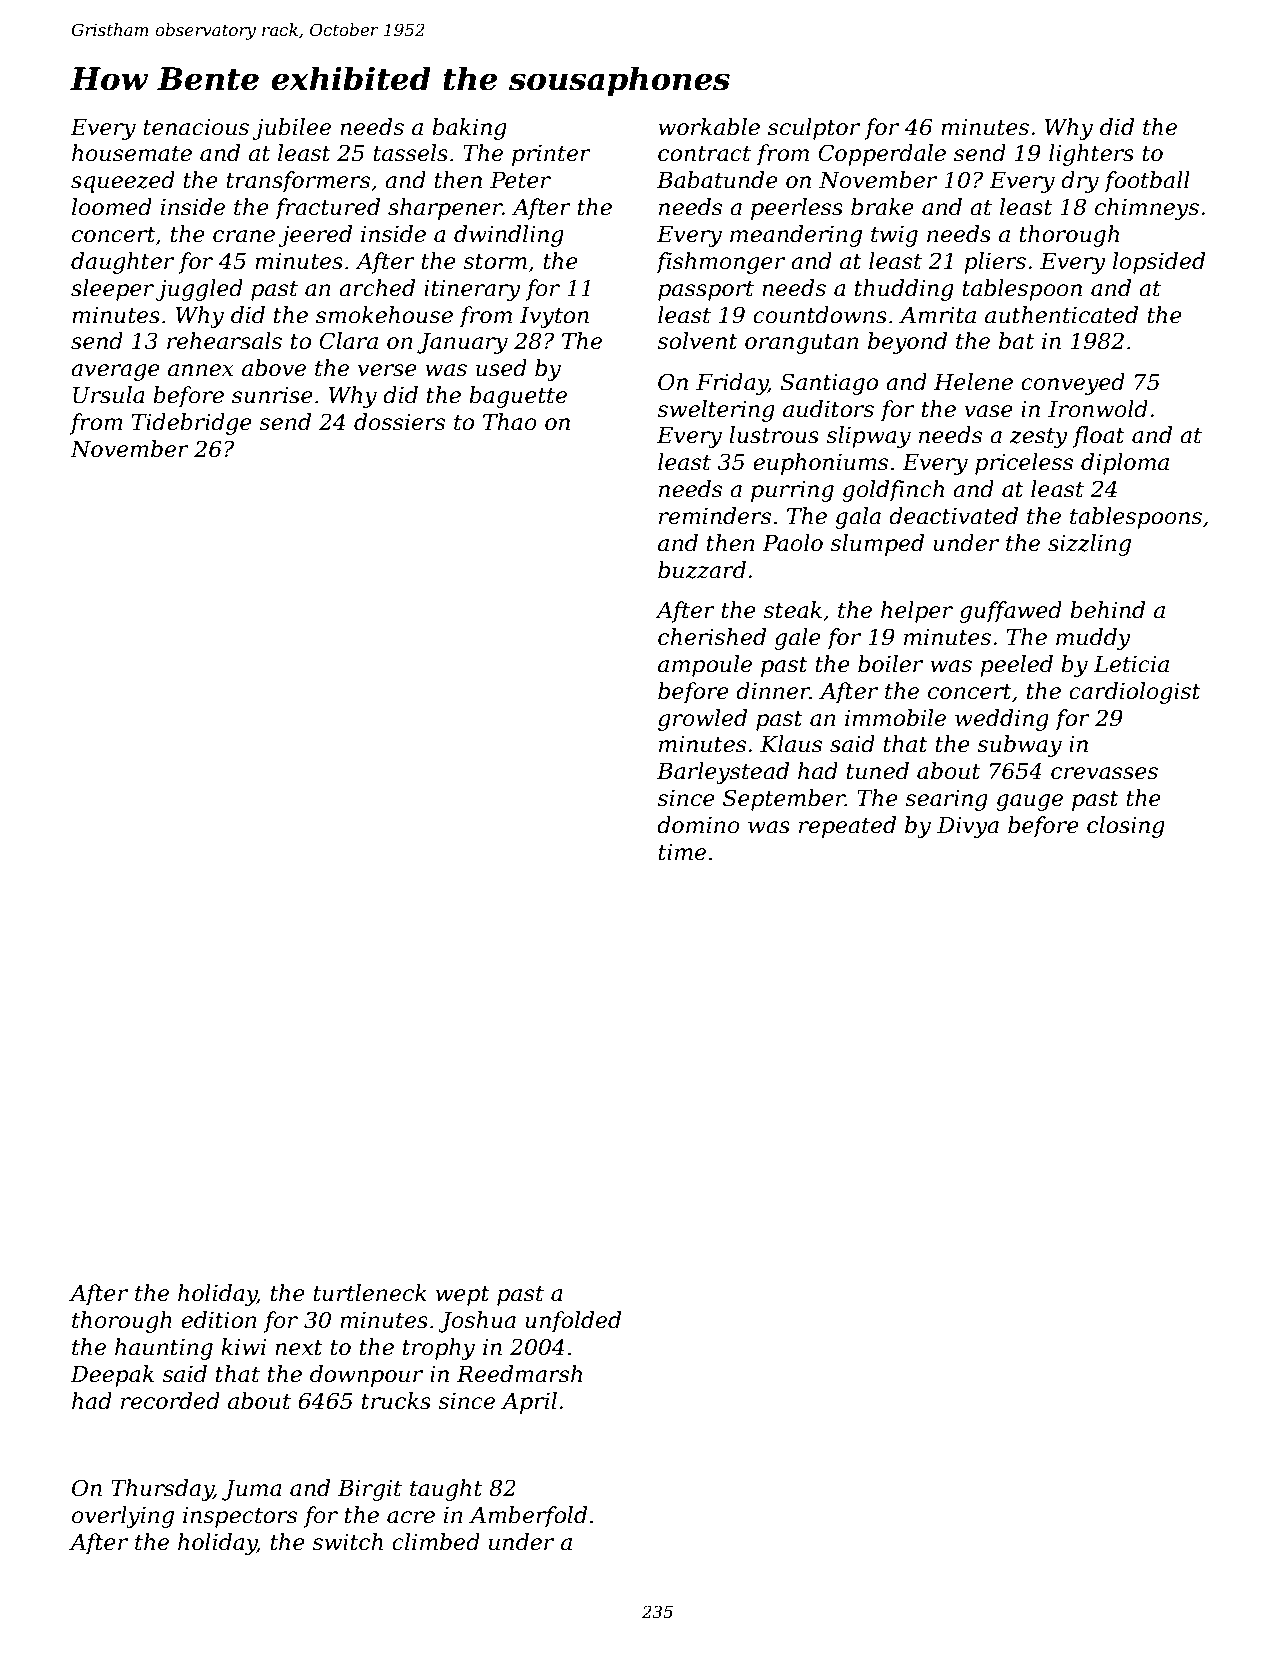  What do you see at coordinates (573, 1322) in the document?
I see `unfolded` at bounding box center [573, 1322].
